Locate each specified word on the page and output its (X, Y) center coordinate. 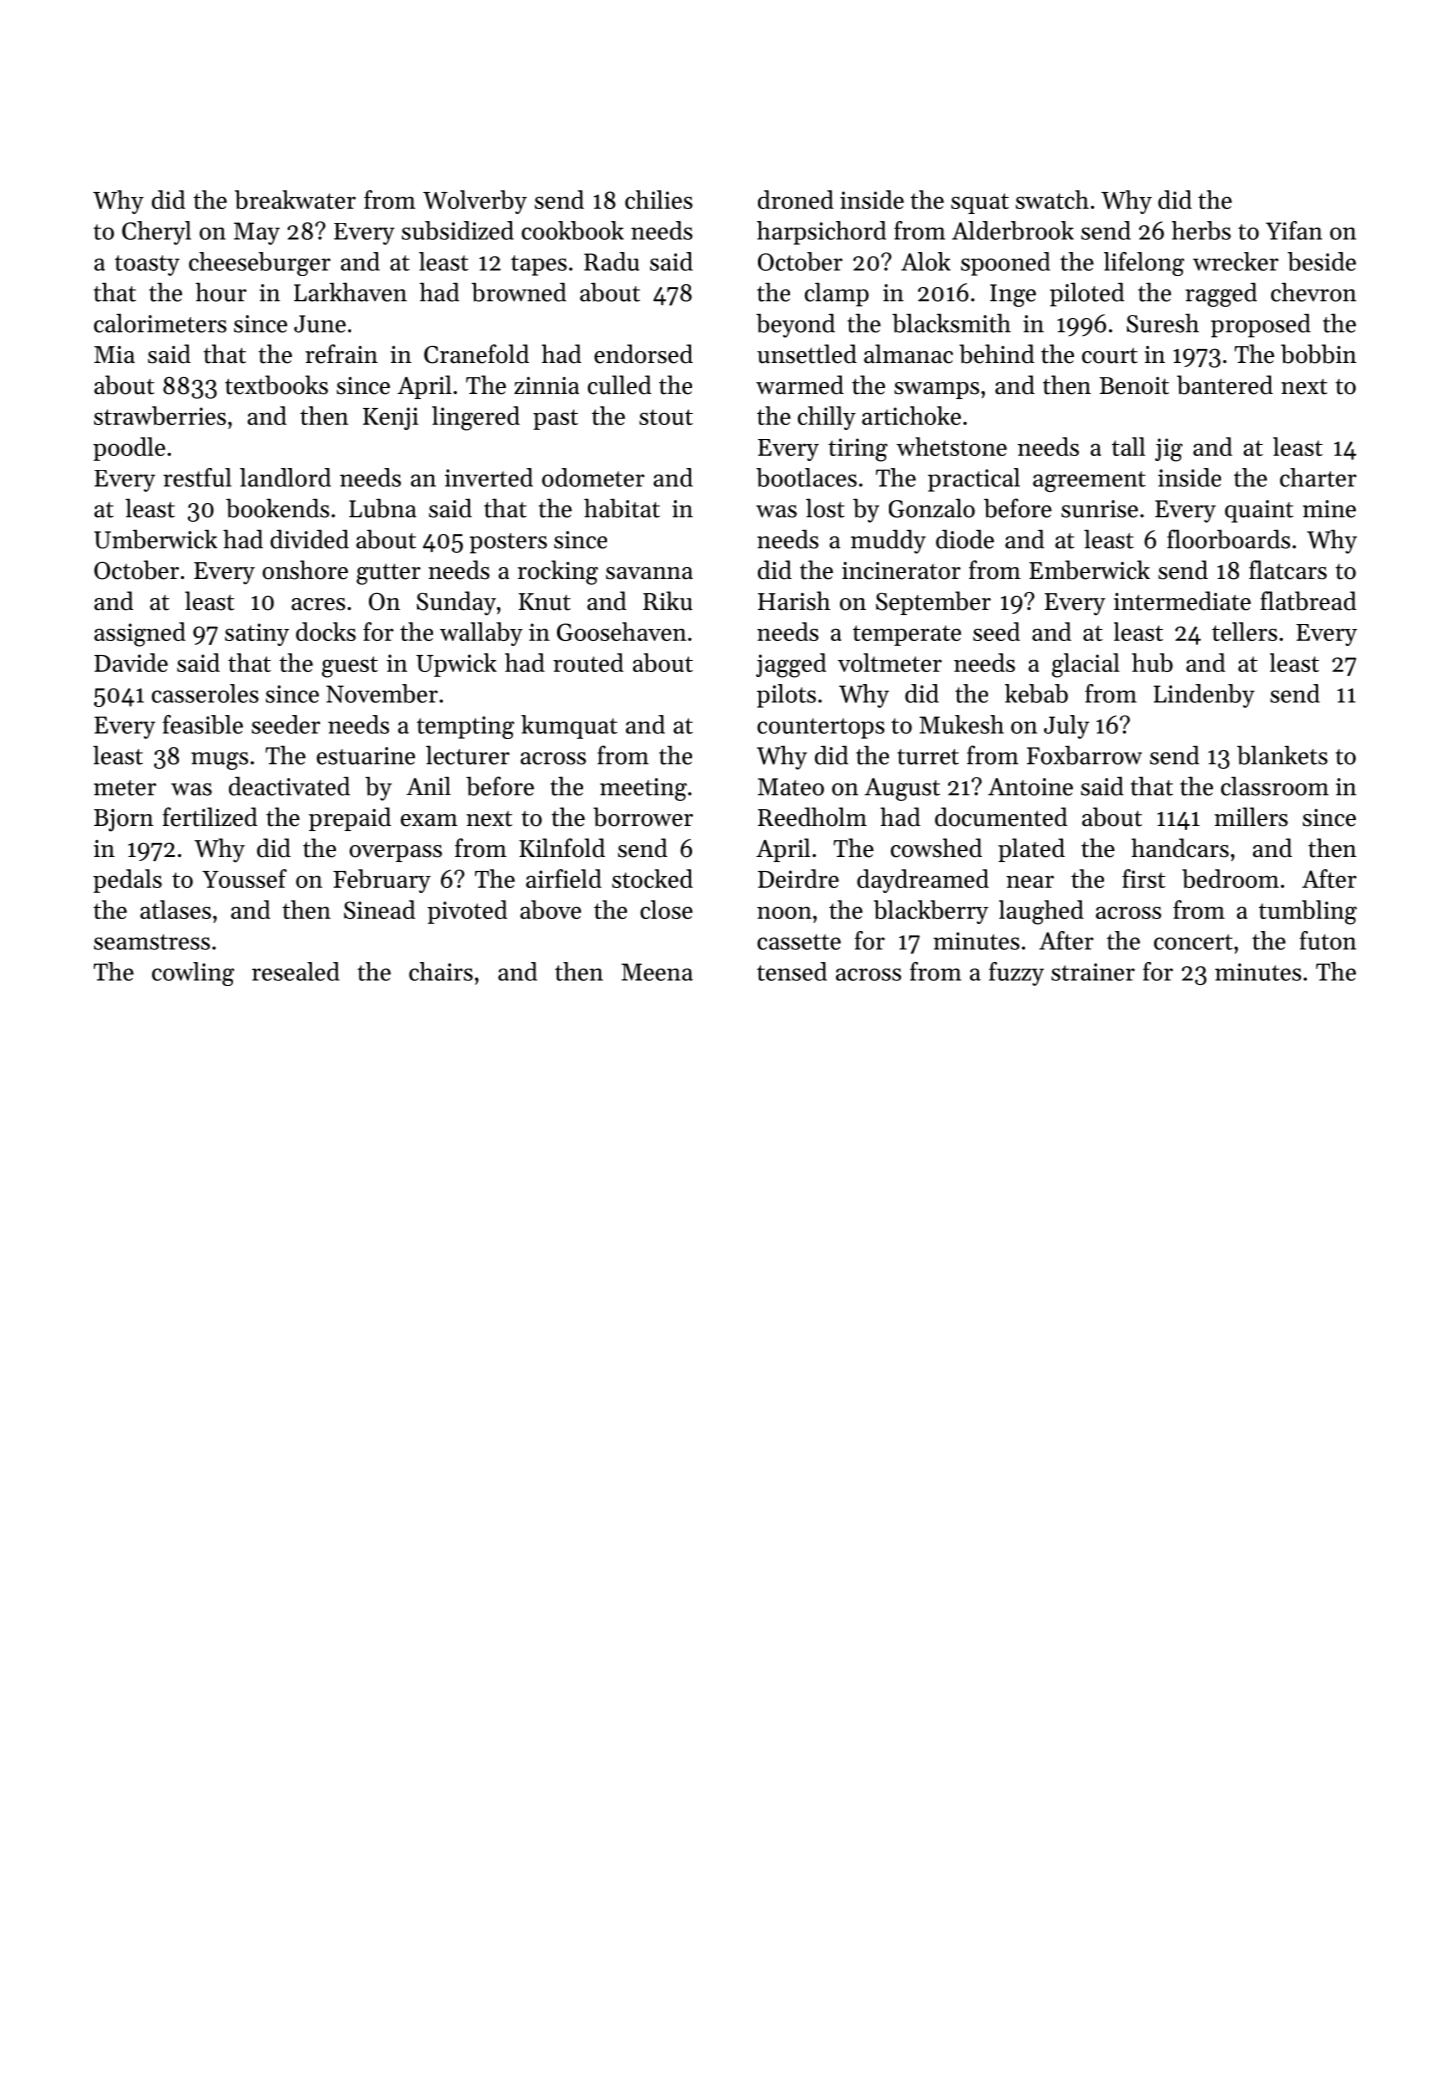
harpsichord (821, 233)
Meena (657, 972)
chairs (441, 971)
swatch (1052, 199)
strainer (1093, 972)
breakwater (295, 199)
